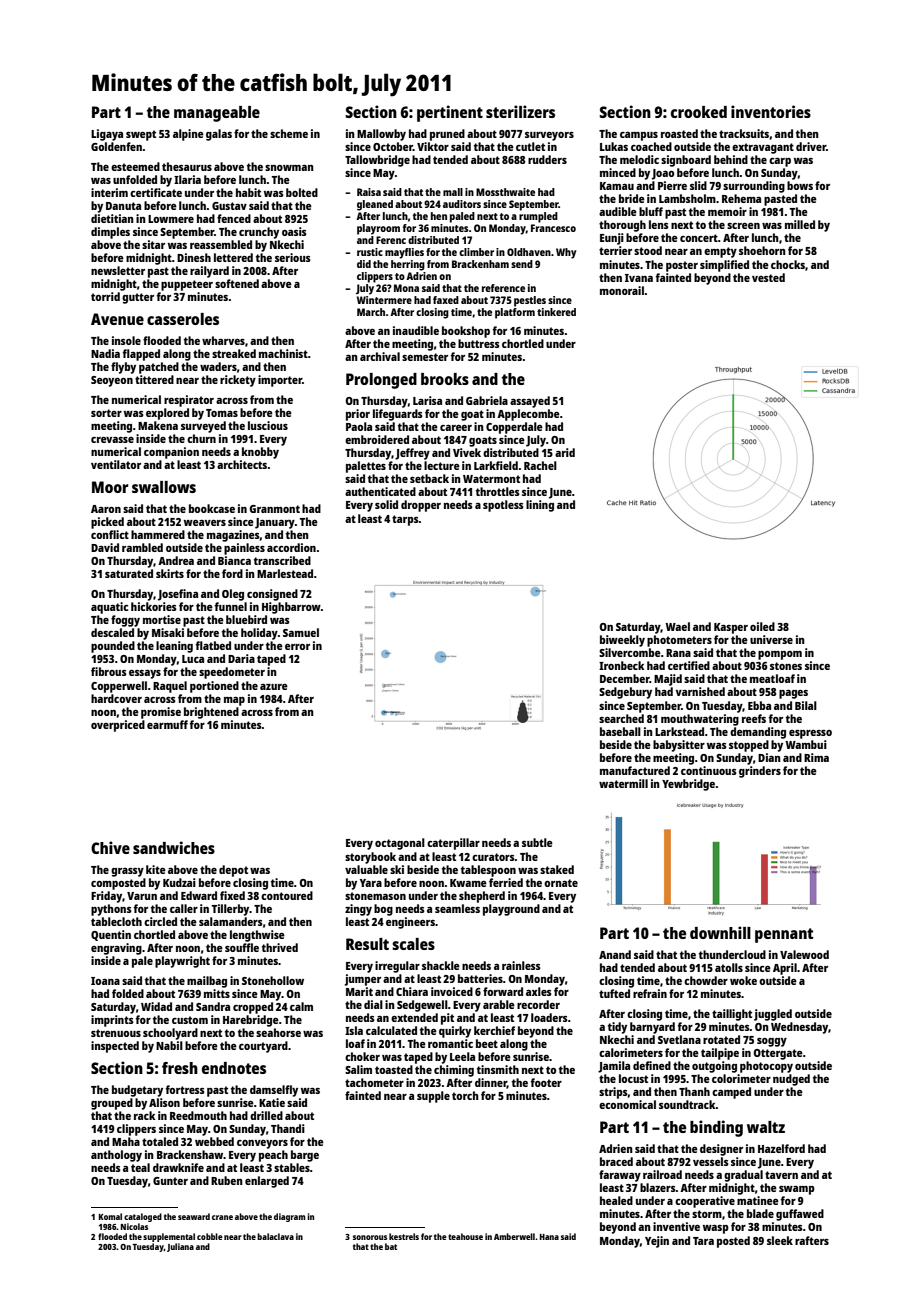 This screenshot has height=1308, width=924. I want to click on crooked, so click(699, 112).
